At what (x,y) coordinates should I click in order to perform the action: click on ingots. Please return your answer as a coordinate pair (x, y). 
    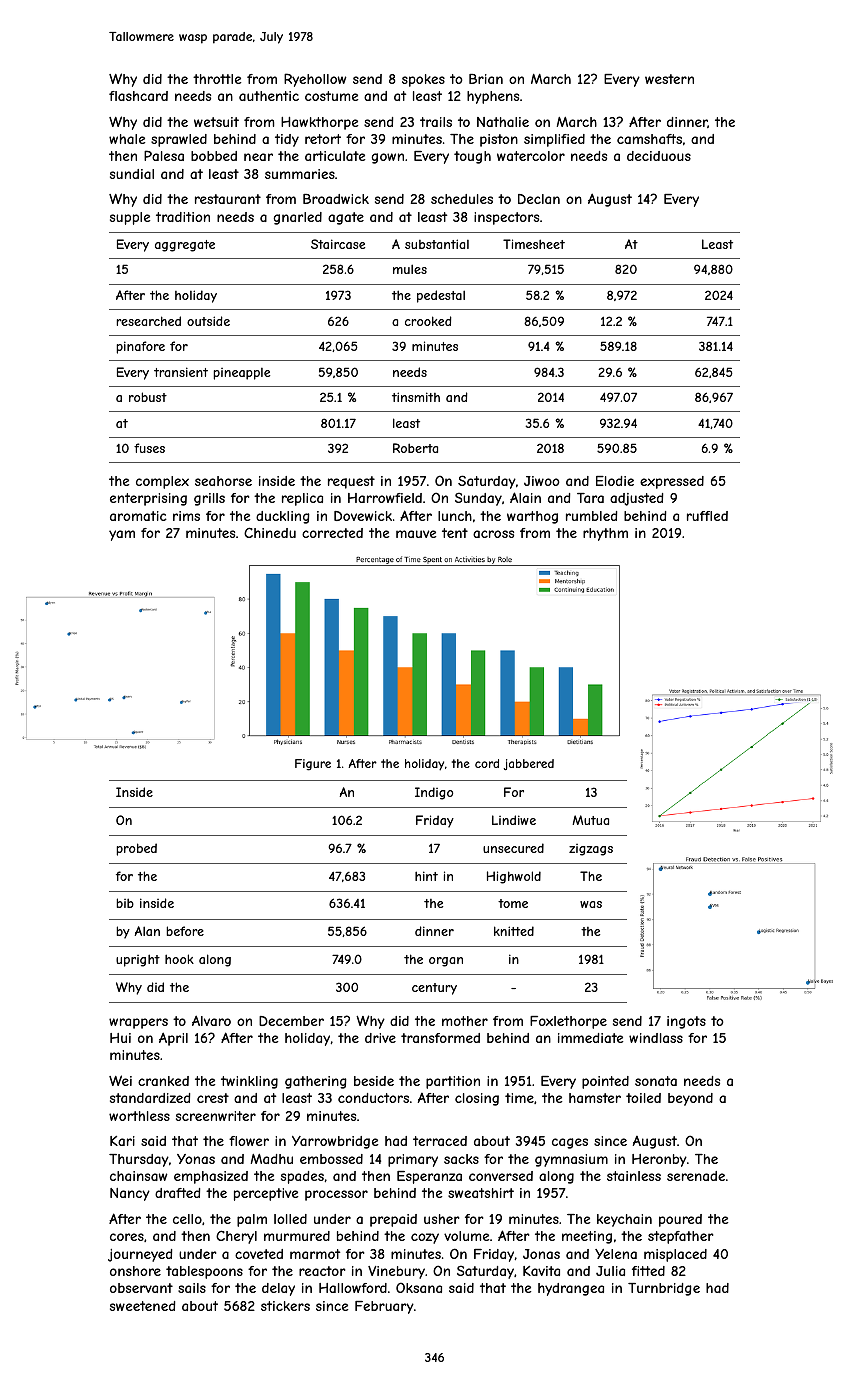
    Looking at the image, I should click on (686, 1022).
